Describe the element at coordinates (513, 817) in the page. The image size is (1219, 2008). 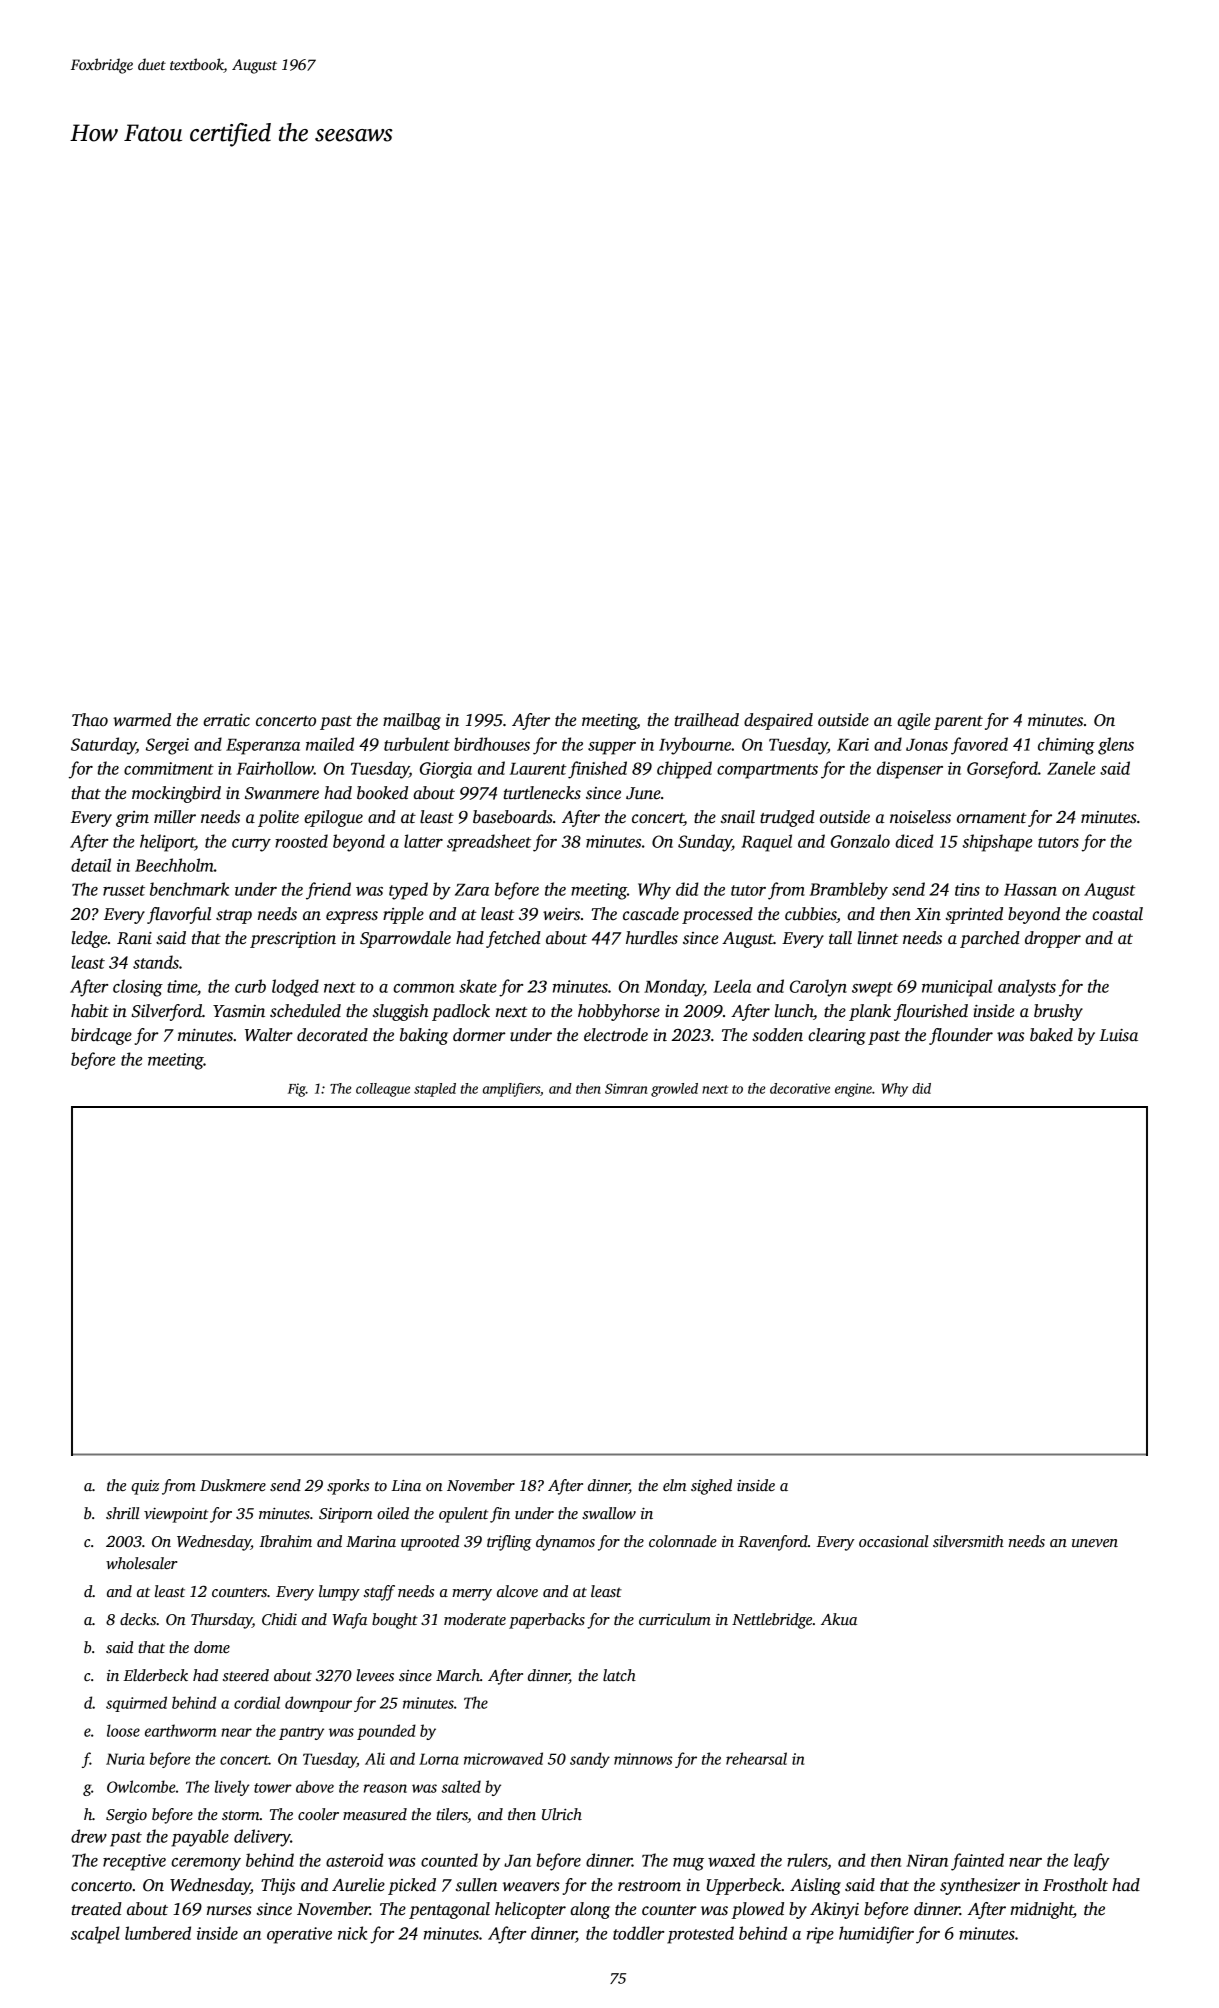
I see `baseboards` at that location.
